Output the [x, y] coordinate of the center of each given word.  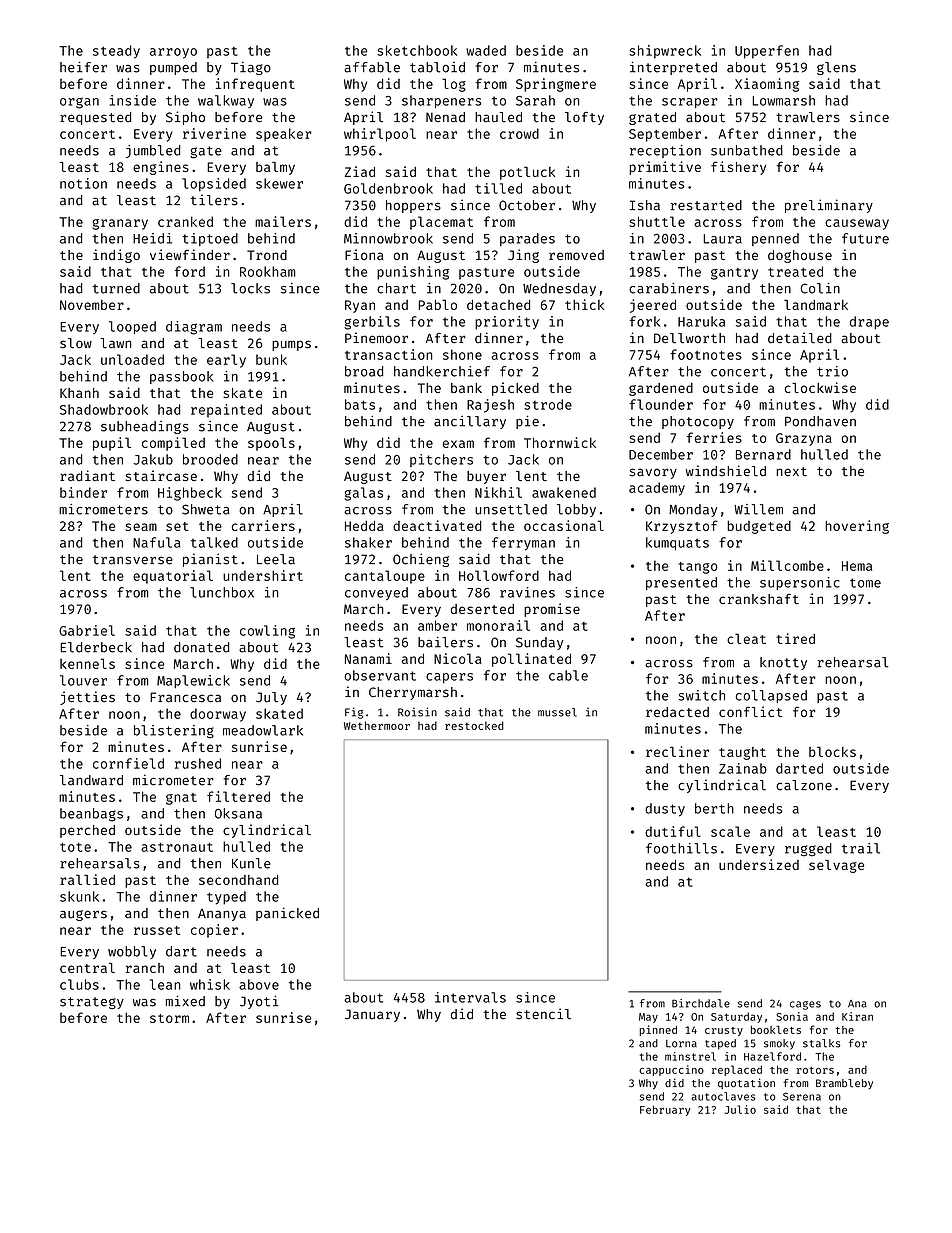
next [791, 472]
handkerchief [442, 371]
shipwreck [665, 52]
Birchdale [701, 1003]
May [648, 1018]
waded [486, 50]
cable [568, 675]
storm [169, 1018]
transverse [133, 560]
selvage [836, 866]
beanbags [91, 815]
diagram [194, 328]
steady [116, 52]
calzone [804, 785]
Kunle [251, 863]
